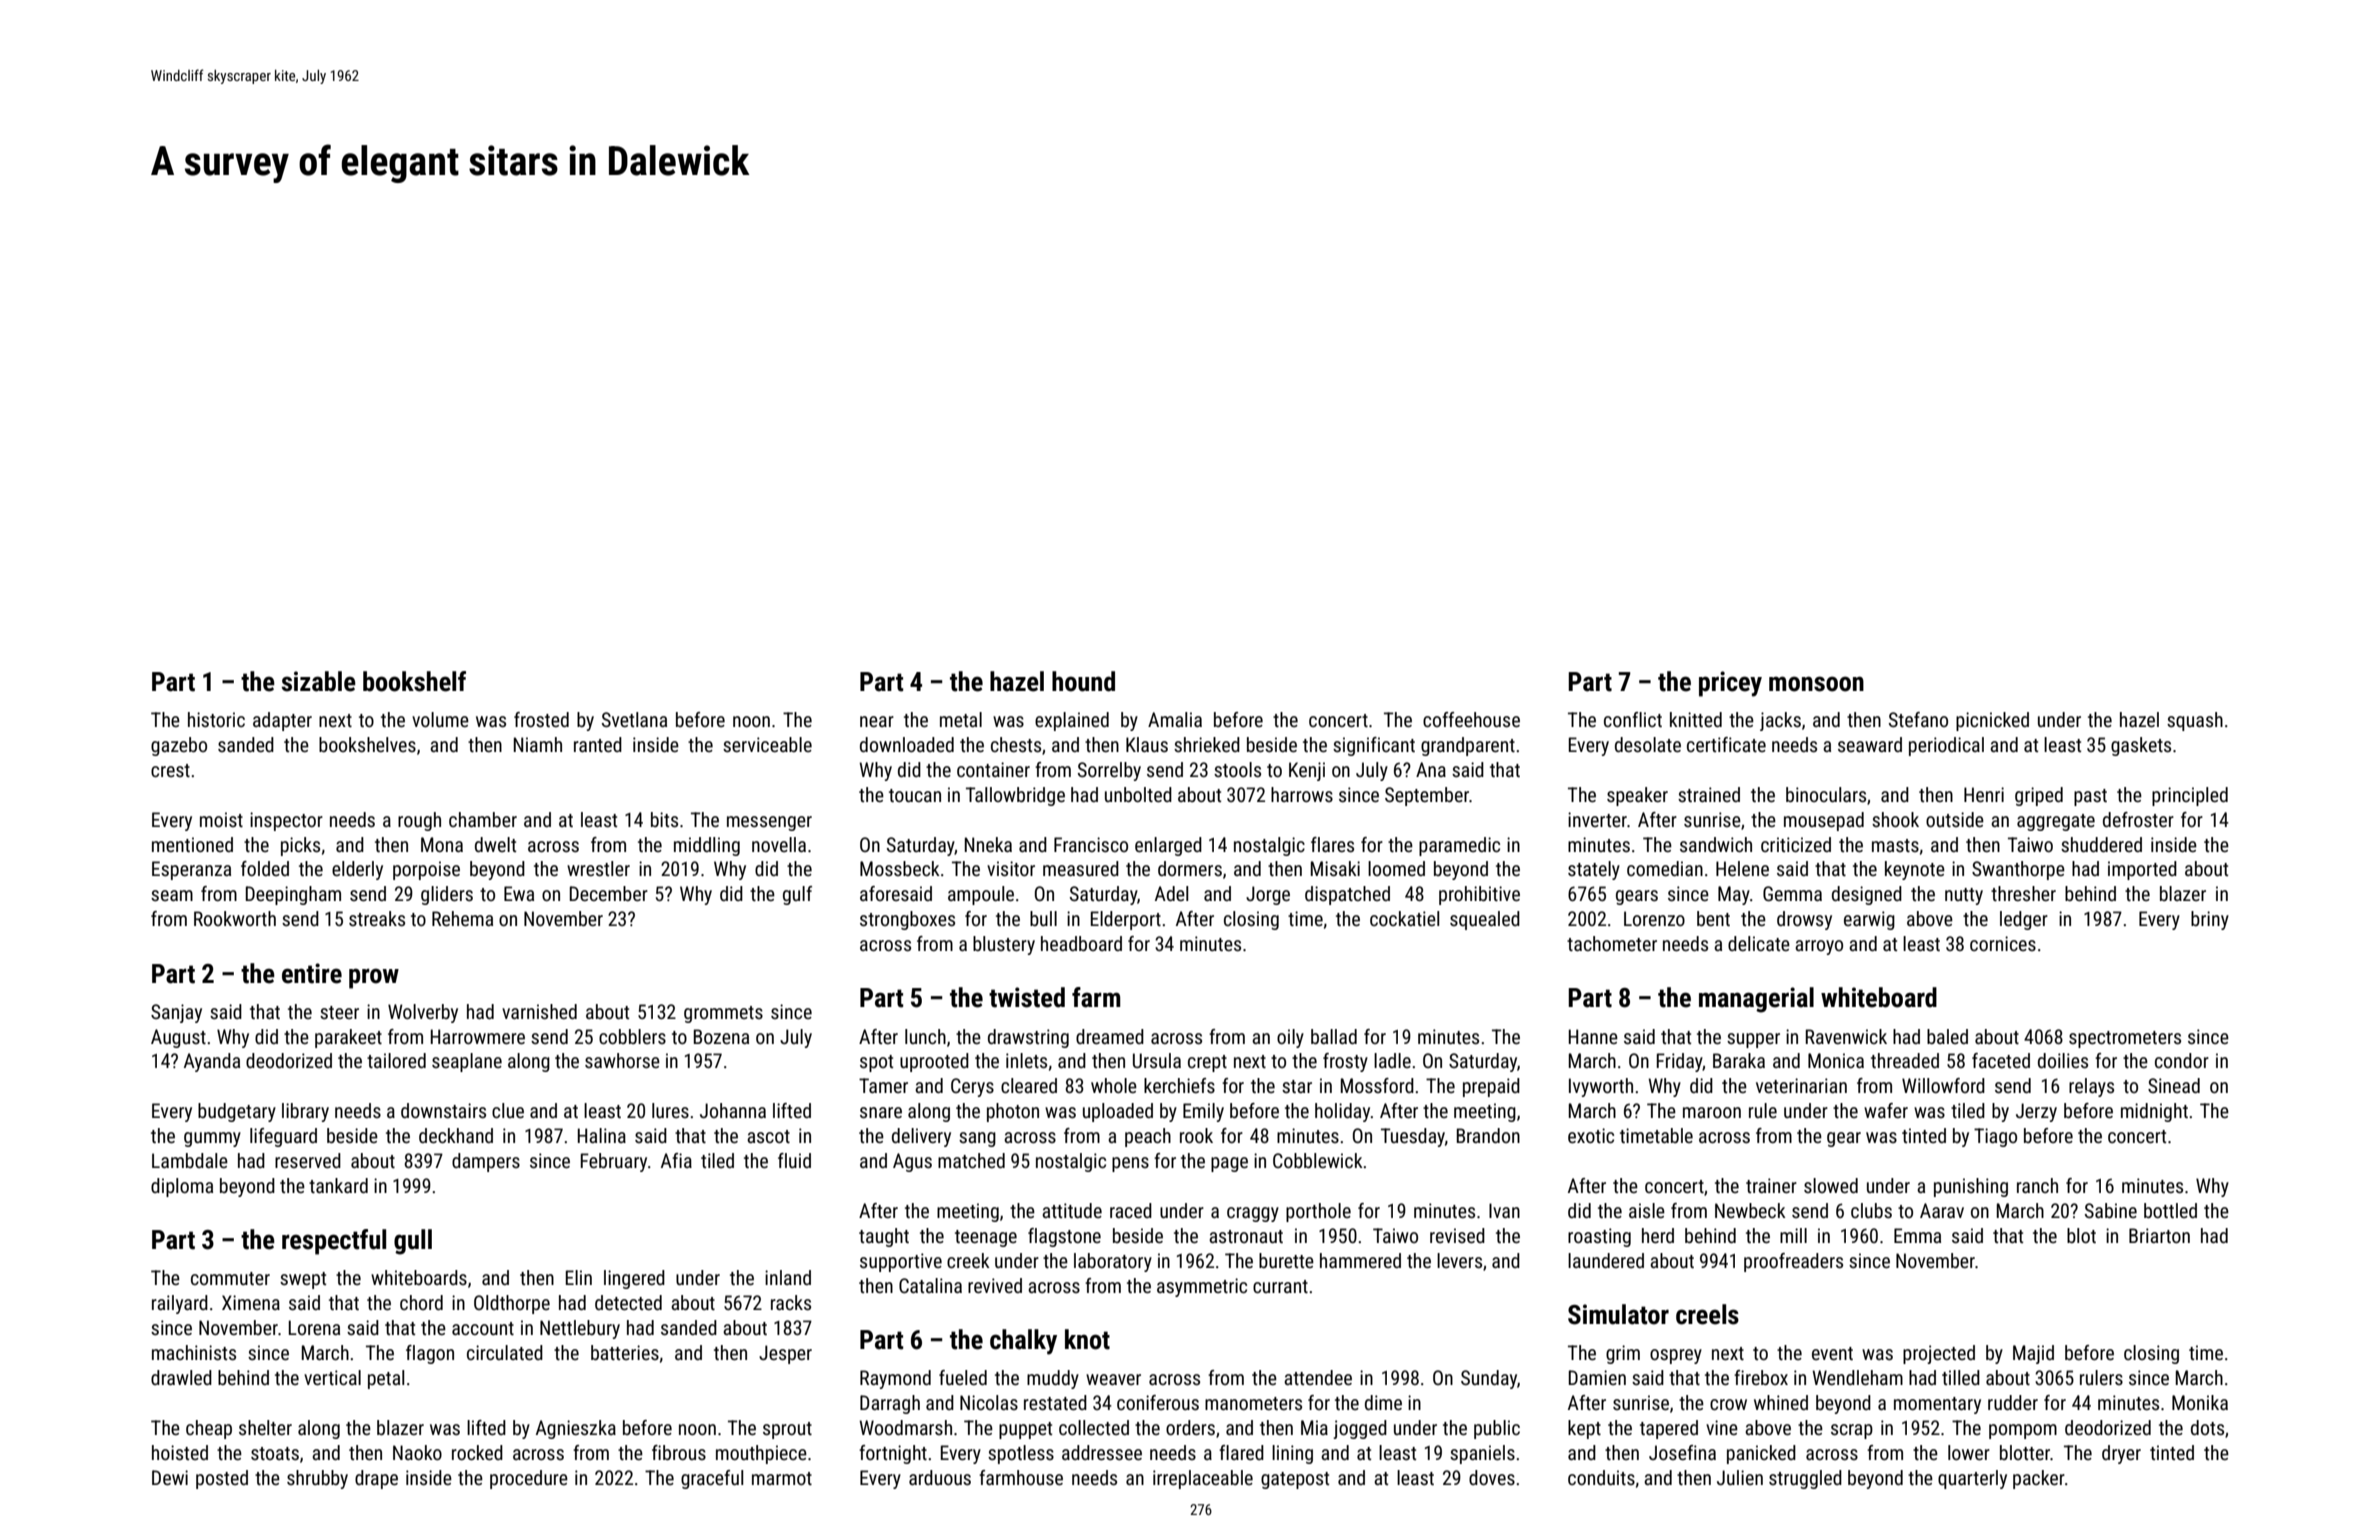  I want to click on historic, so click(216, 719).
